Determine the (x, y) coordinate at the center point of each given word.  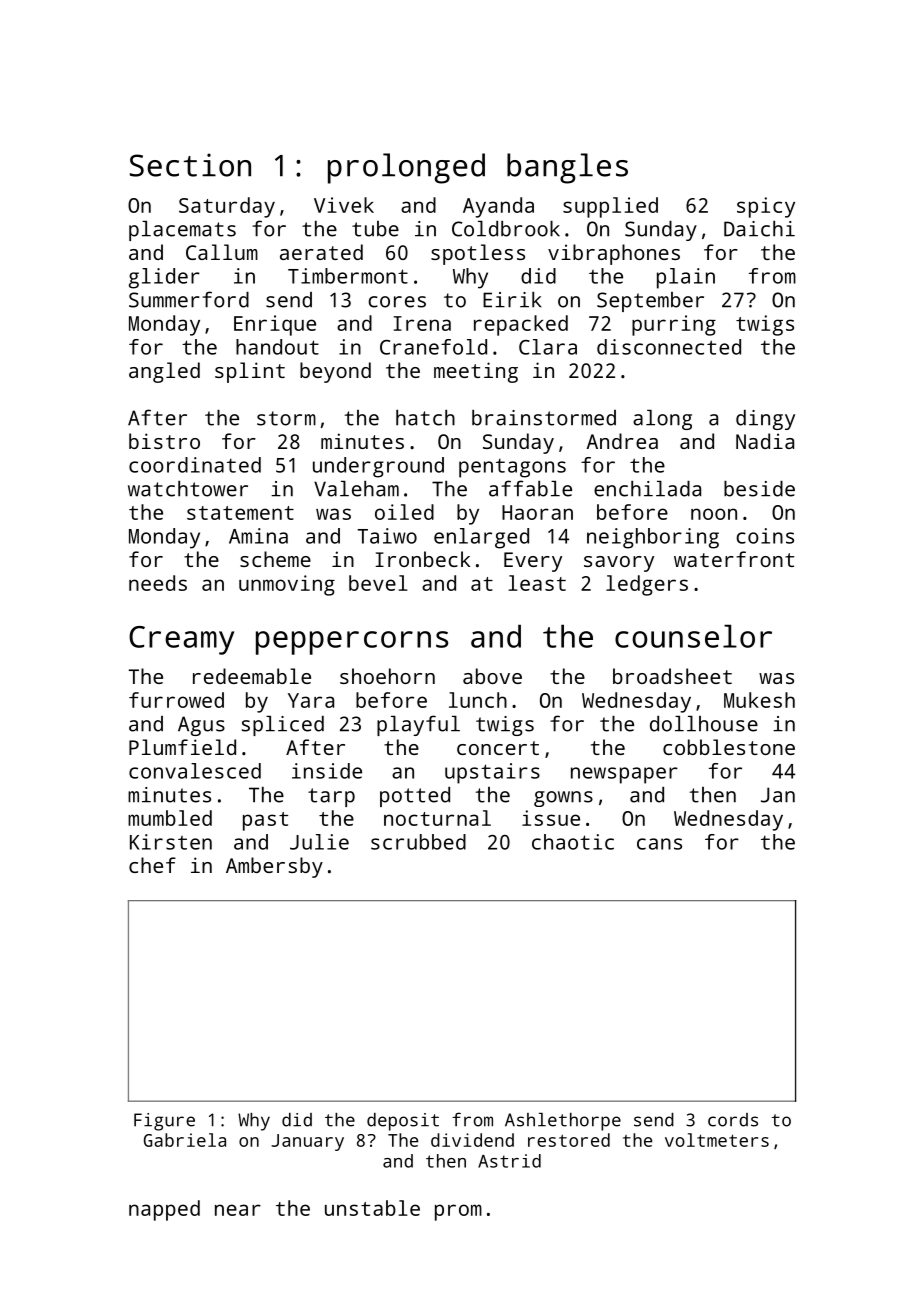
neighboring (653, 538)
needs (158, 583)
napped (164, 1210)
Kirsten (171, 842)
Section (190, 165)
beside (759, 489)
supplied (610, 207)
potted (415, 797)
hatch (425, 418)
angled (164, 372)
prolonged (406, 168)
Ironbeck (422, 559)
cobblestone (729, 747)
